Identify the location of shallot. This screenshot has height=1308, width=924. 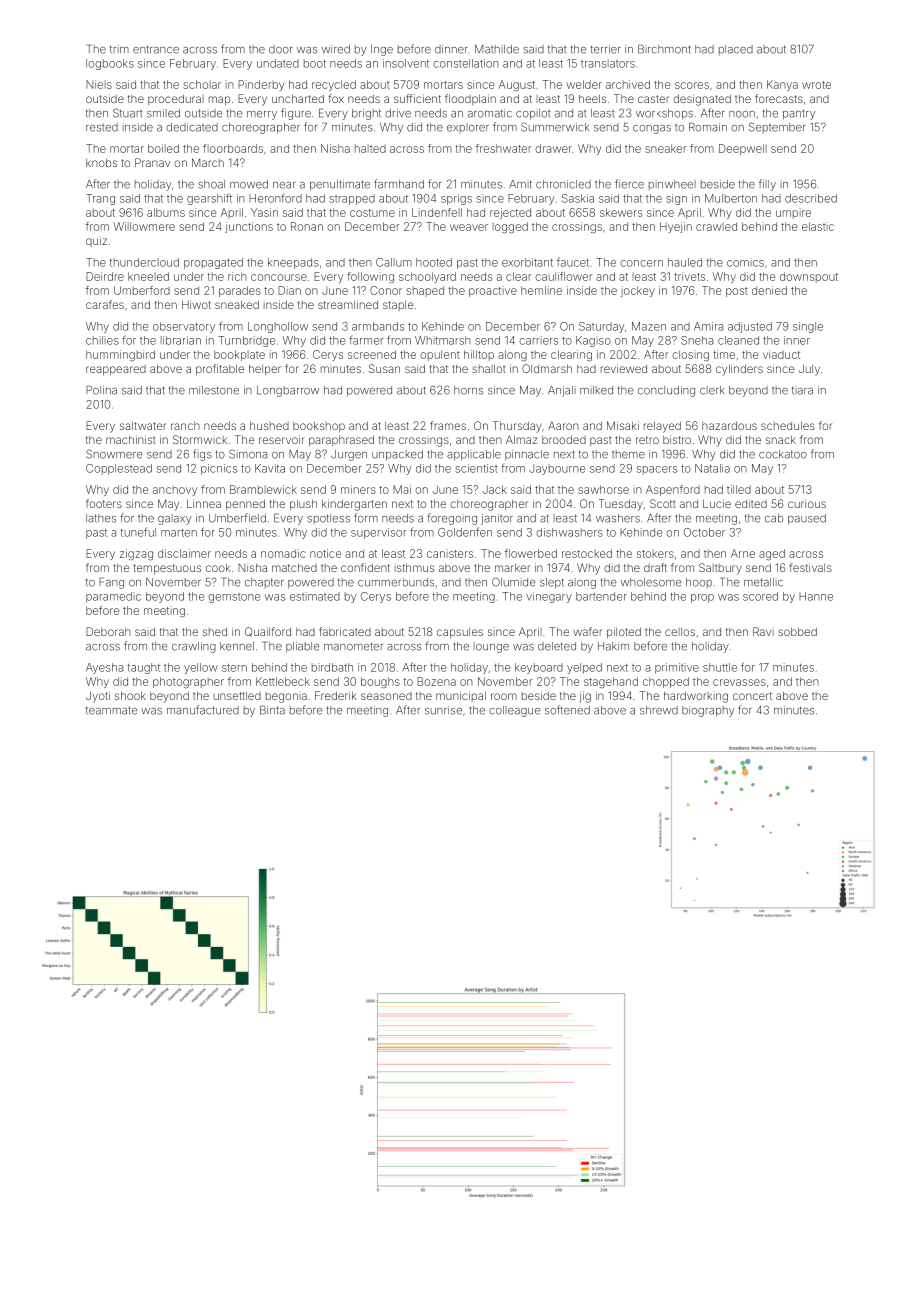
(489, 368).
